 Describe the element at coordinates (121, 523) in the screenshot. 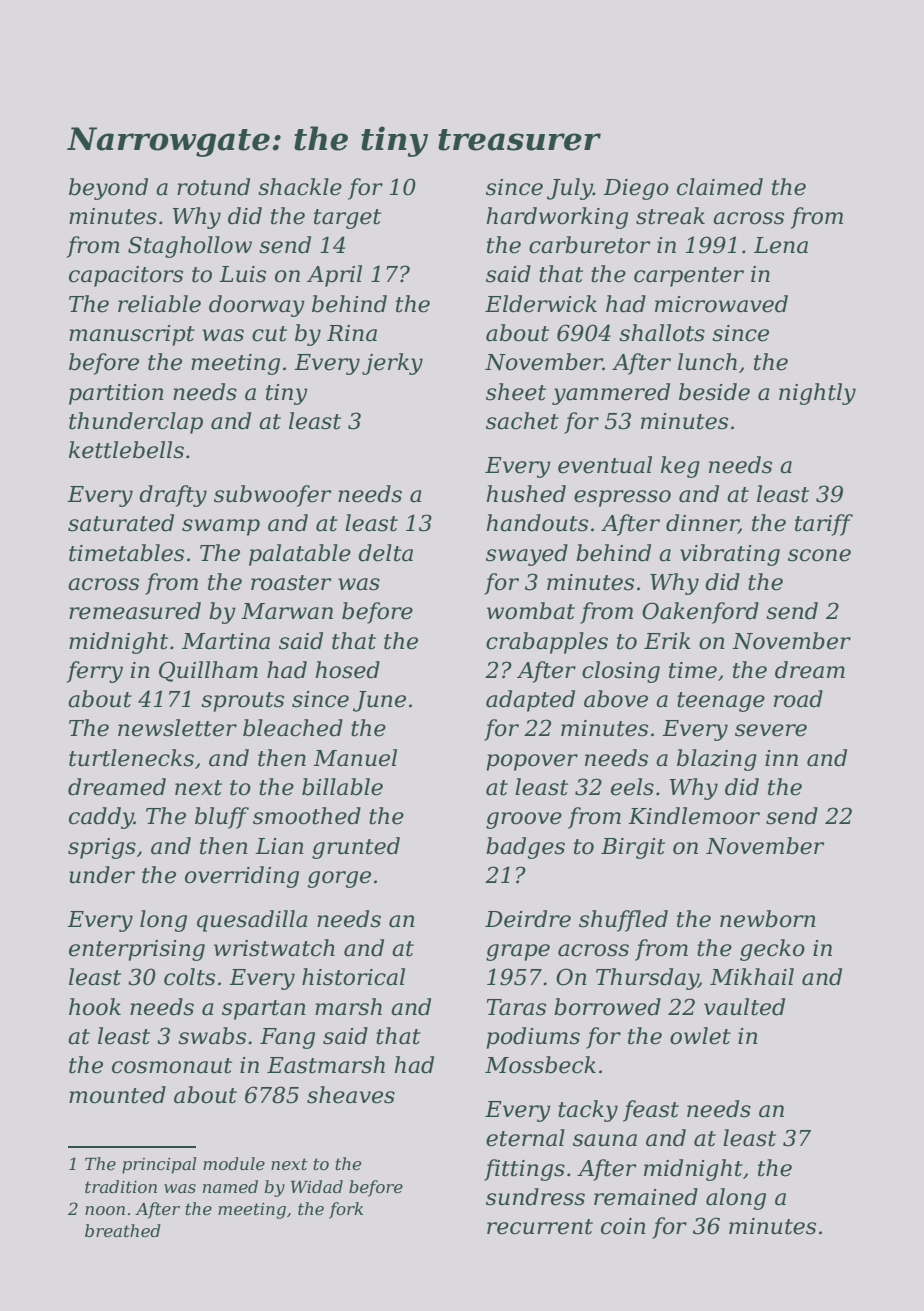

I see `saturated` at that location.
